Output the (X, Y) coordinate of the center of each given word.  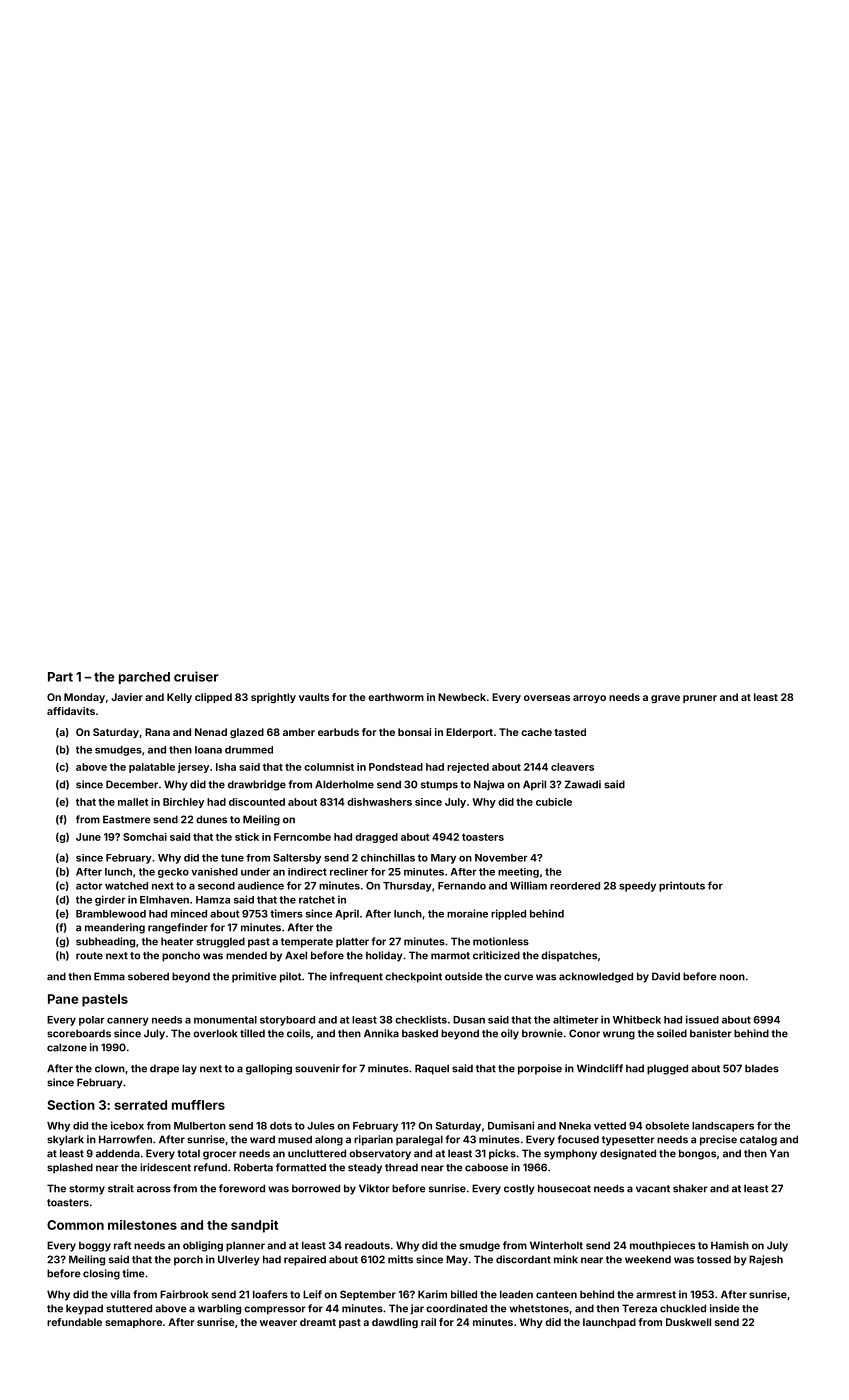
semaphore (133, 1323)
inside (724, 1308)
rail (428, 1322)
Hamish (730, 1245)
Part (60, 677)
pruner (700, 699)
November (501, 858)
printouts (682, 886)
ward (262, 1139)
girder (110, 900)
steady (365, 1168)
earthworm (396, 697)
